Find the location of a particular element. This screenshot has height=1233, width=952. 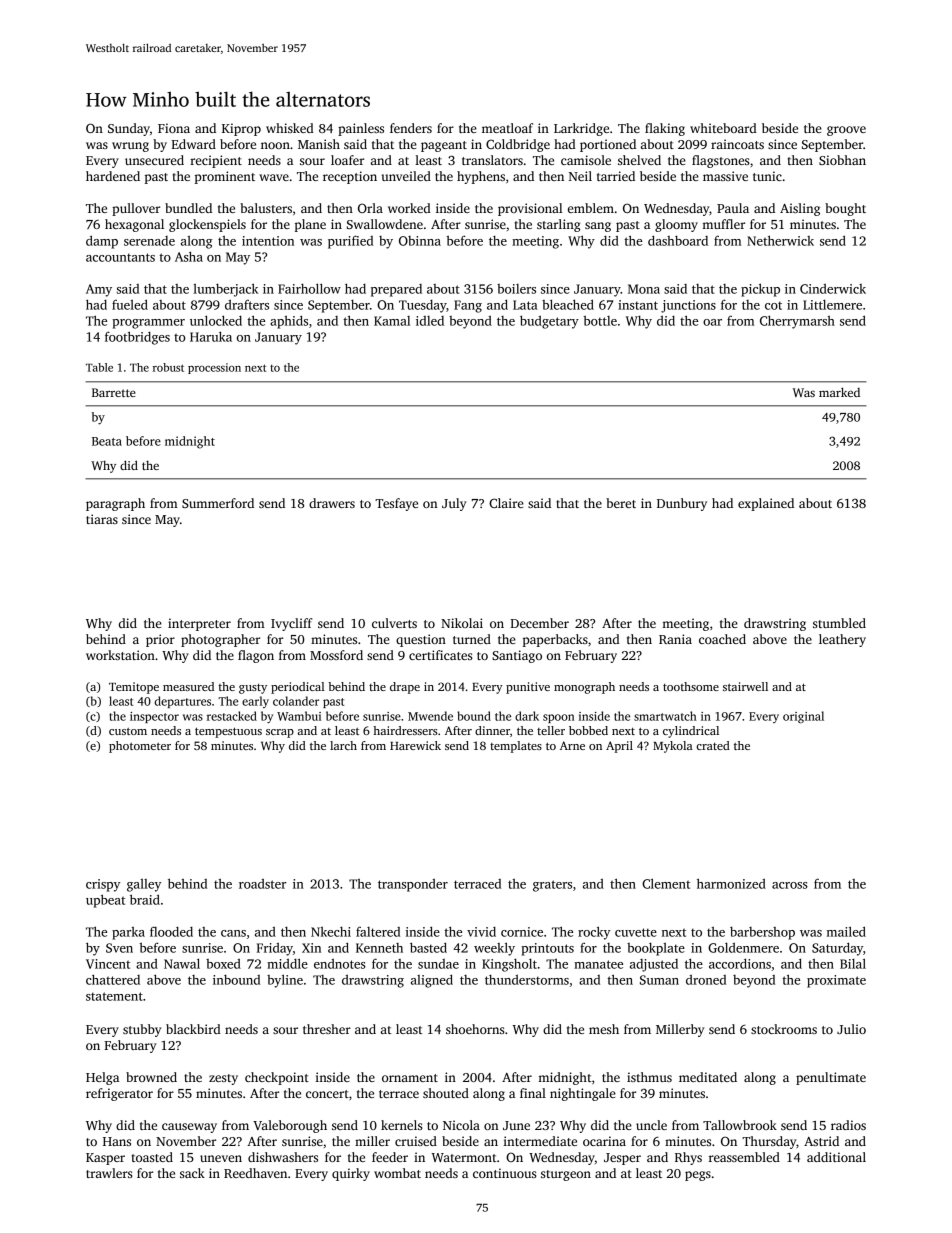

wrung is located at coordinates (130, 147).
